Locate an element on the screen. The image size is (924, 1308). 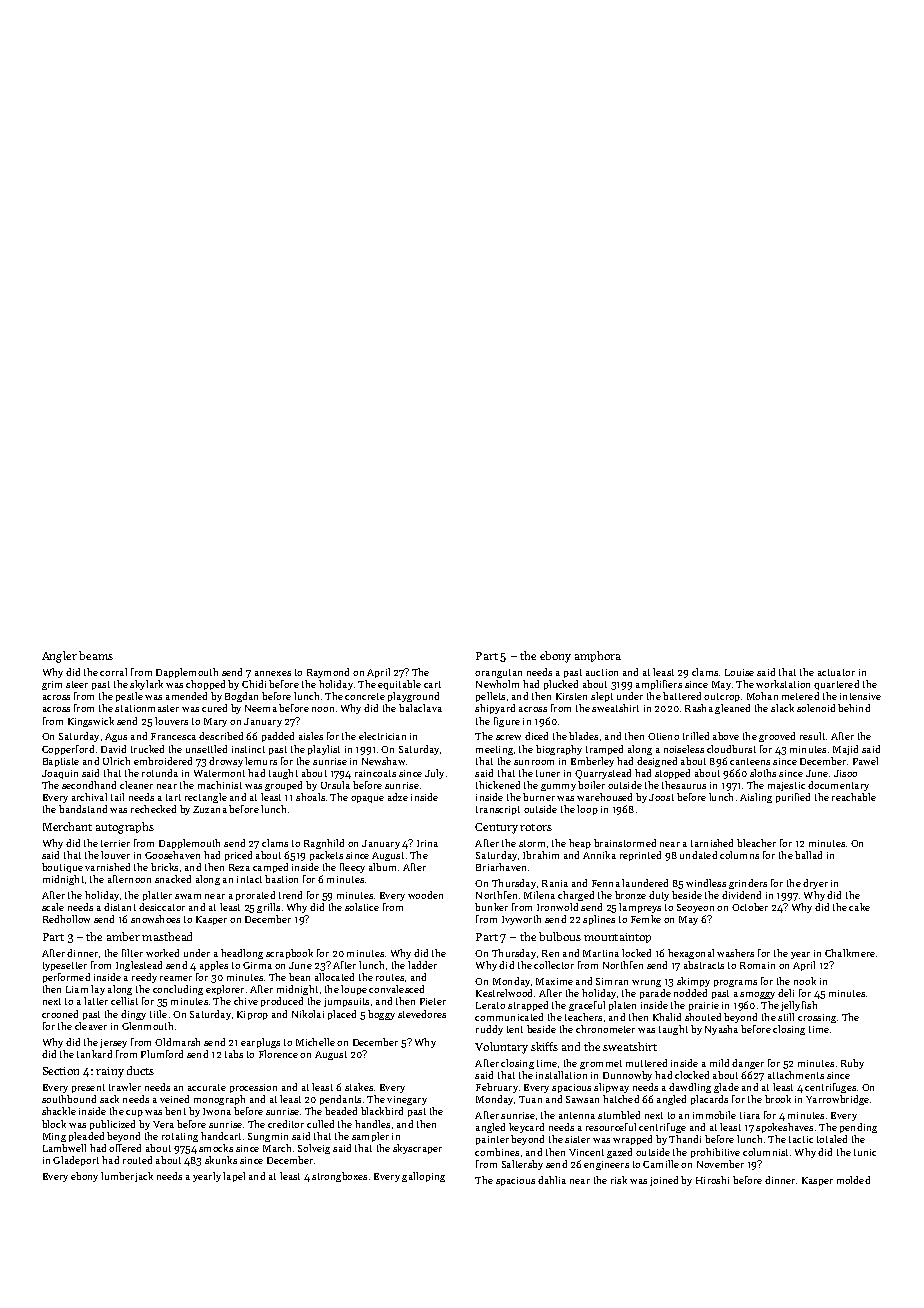
Martina is located at coordinates (601, 953).
